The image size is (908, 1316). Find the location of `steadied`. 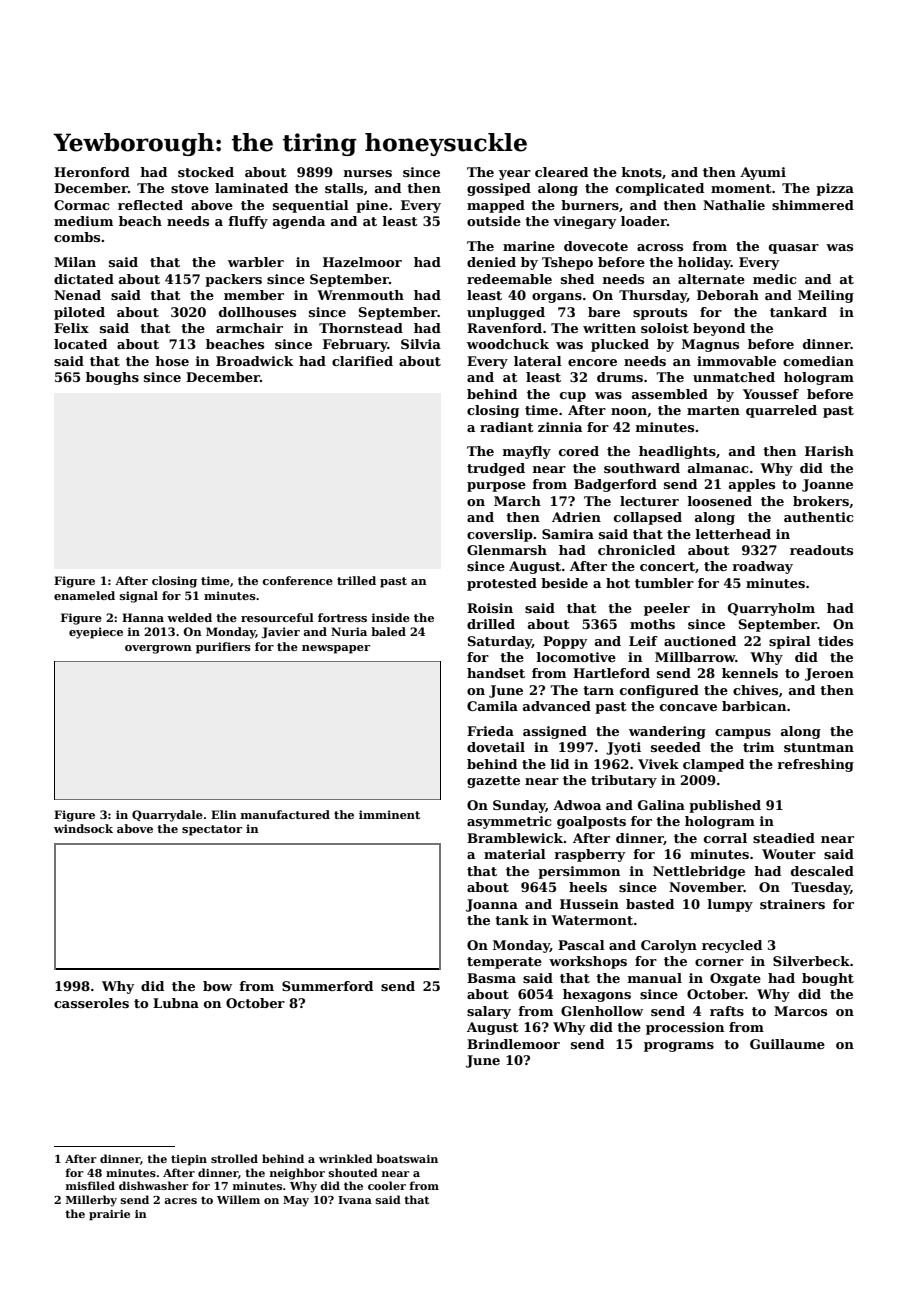

steadied is located at coordinates (784, 838).
